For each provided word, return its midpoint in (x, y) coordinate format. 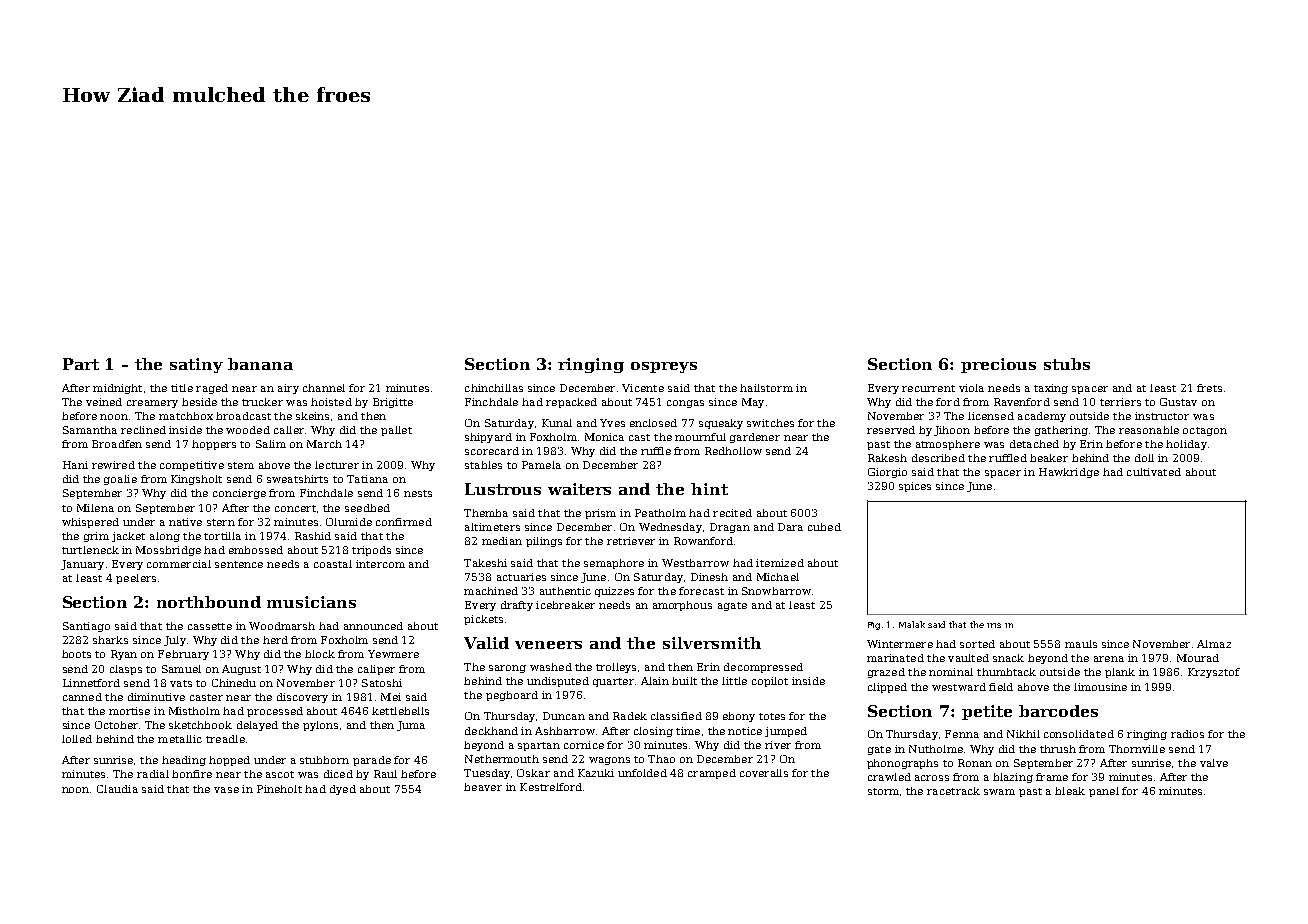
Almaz (1214, 644)
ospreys (664, 367)
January (82, 565)
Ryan (124, 655)
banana (260, 364)
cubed (824, 527)
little (734, 681)
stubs (1067, 364)
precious (998, 365)
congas (685, 404)
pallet (396, 431)
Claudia (117, 789)
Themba (486, 513)
